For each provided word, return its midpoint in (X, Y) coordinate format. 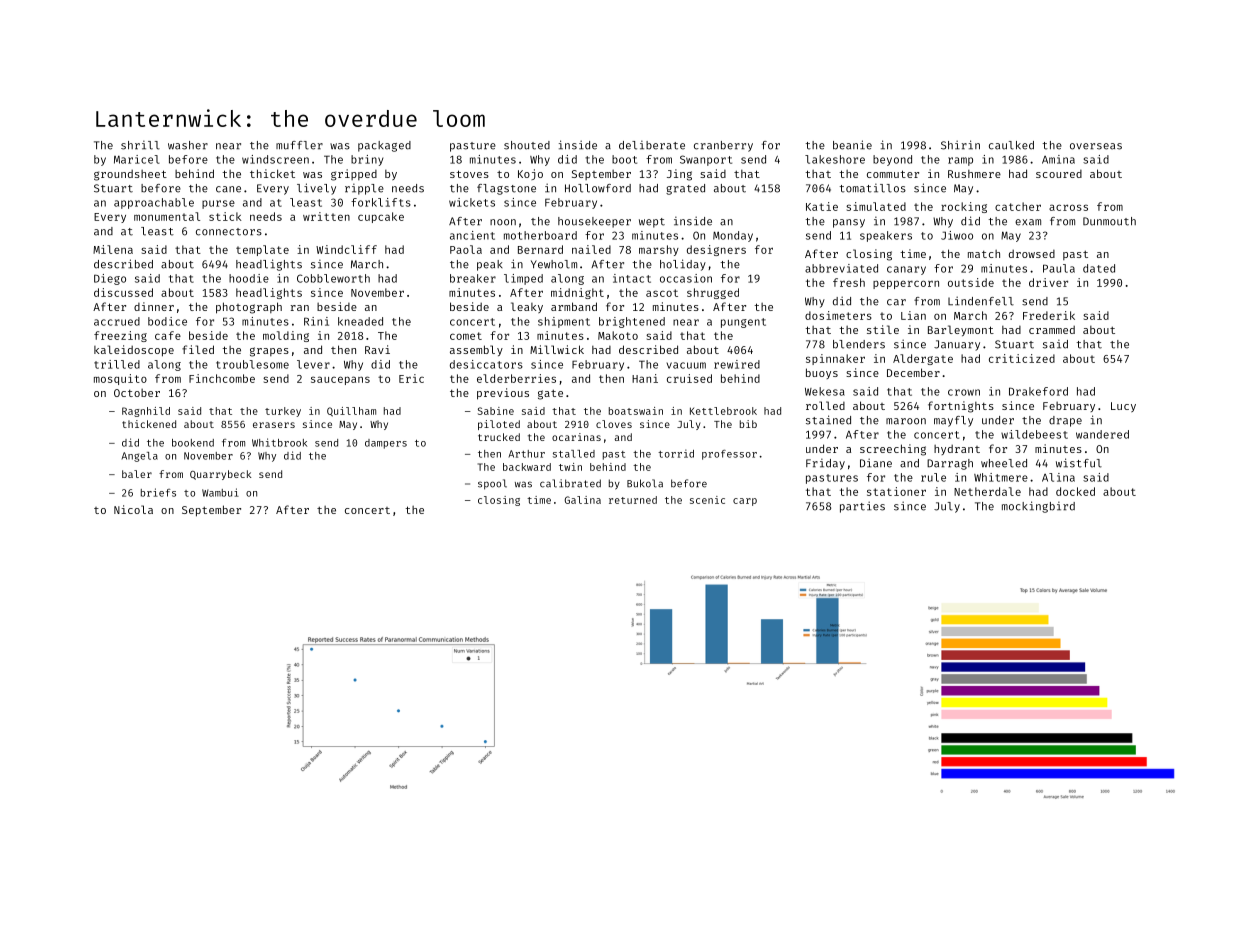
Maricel (137, 159)
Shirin (960, 145)
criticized (1022, 358)
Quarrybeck (220, 475)
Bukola (645, 483)
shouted (527, 145)
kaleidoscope (134, 351)
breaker (473, 278)
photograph (249, 308)
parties (862, 507)
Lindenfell (981, 301)
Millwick (557, 349)
